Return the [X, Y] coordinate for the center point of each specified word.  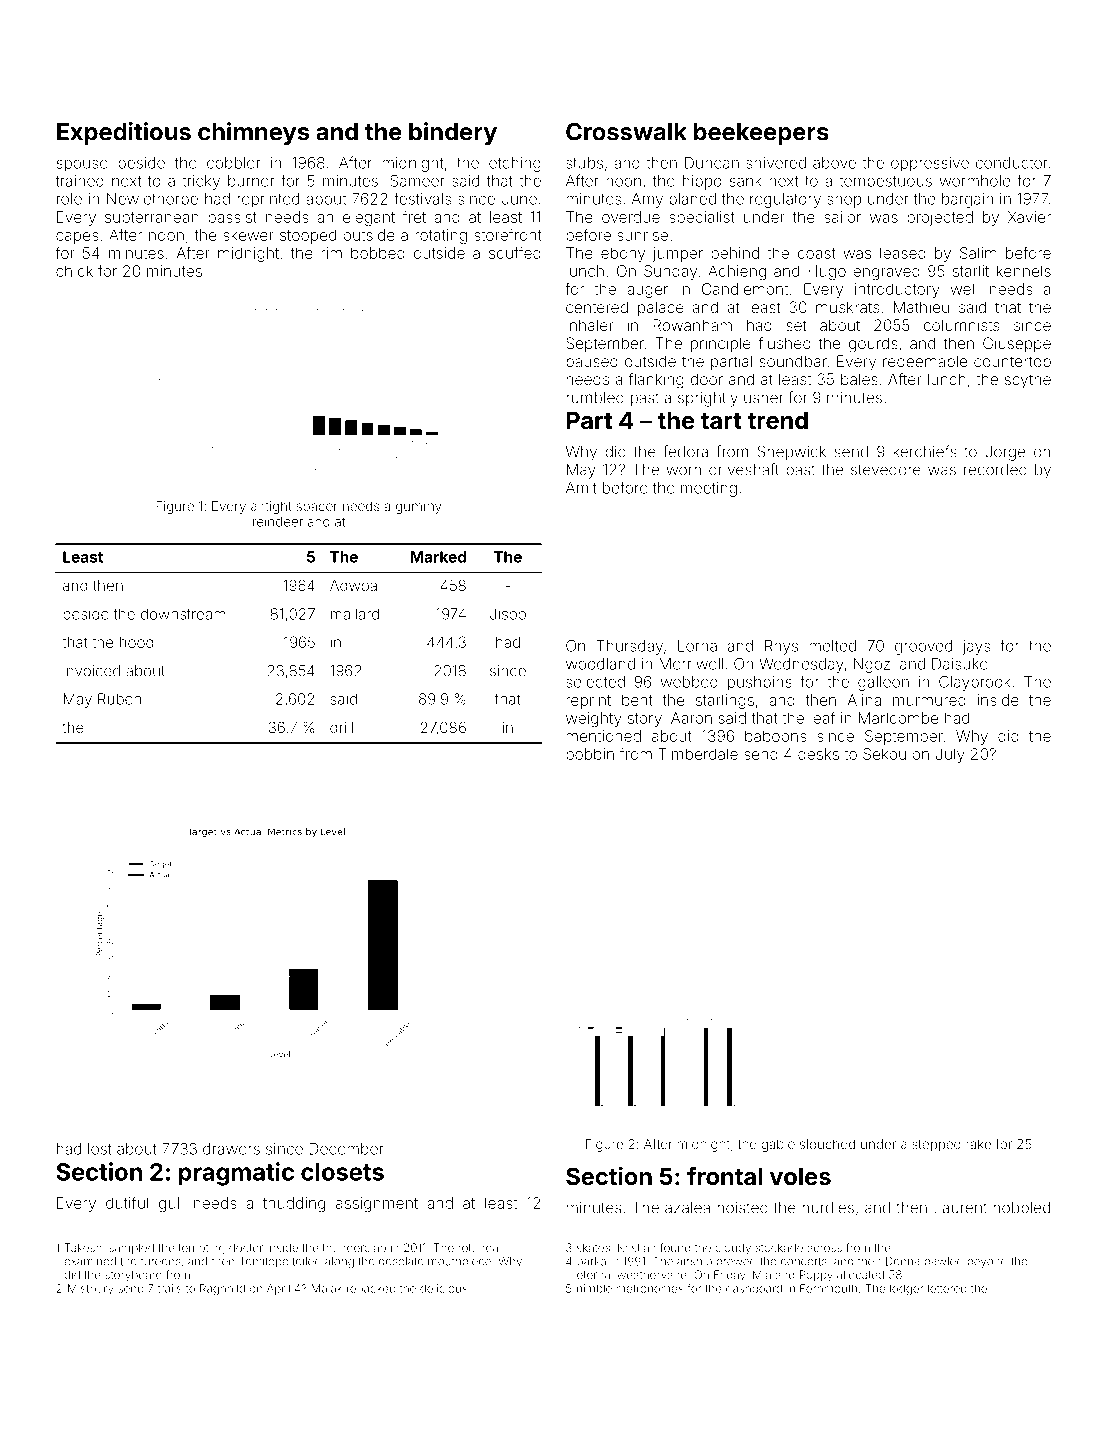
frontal [724, 1176]
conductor [1012, 163]
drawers [231, 1149]
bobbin [590, 754]
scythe [1028, 381]
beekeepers [761, 134]
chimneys [253, 133]
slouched [827, 1144]
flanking [656, 381]
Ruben [119, 699]
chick [74, 271]
